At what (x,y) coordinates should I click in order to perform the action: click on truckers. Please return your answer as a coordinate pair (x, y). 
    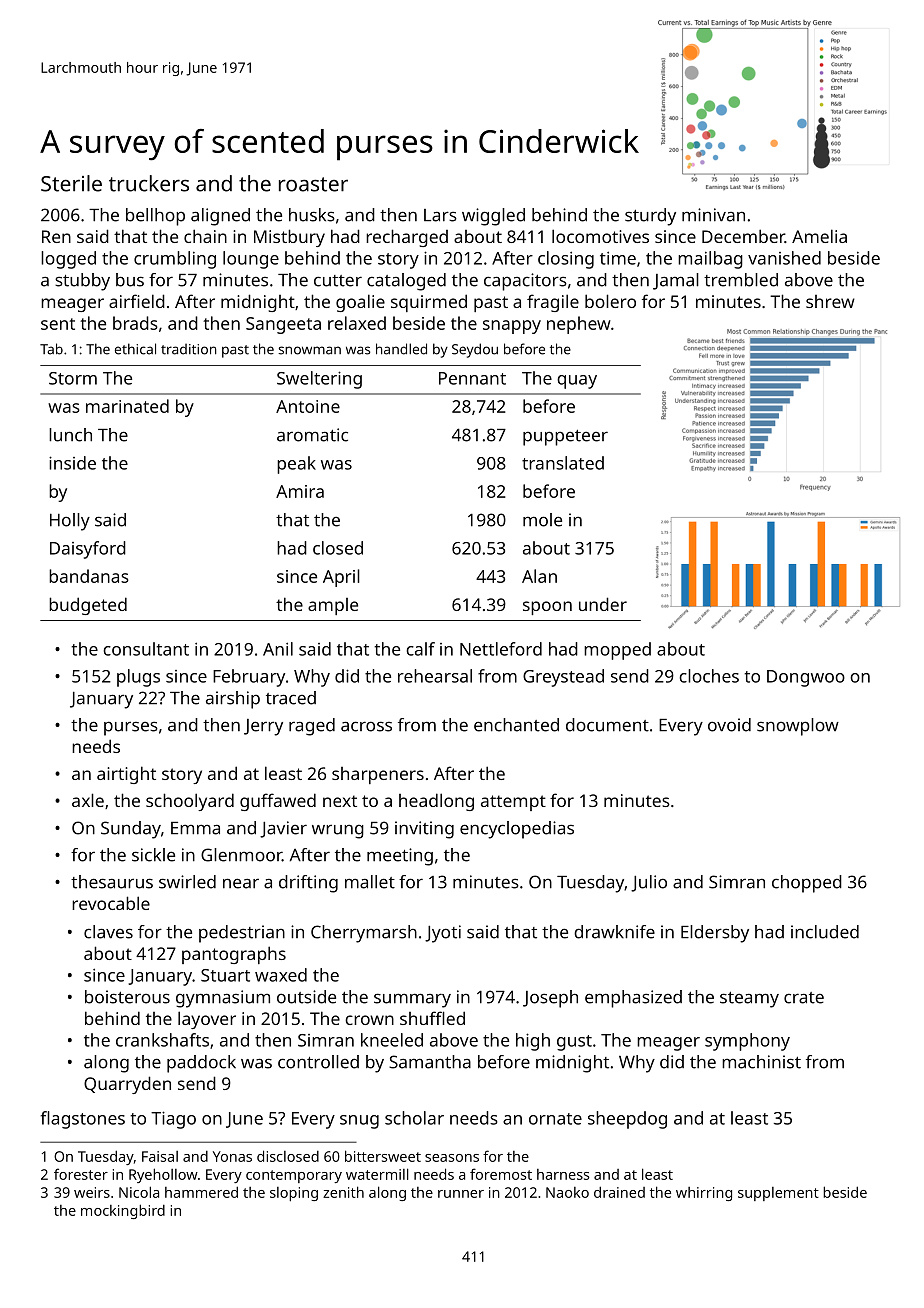
    Looking at the image, I should click on (149, 183).
